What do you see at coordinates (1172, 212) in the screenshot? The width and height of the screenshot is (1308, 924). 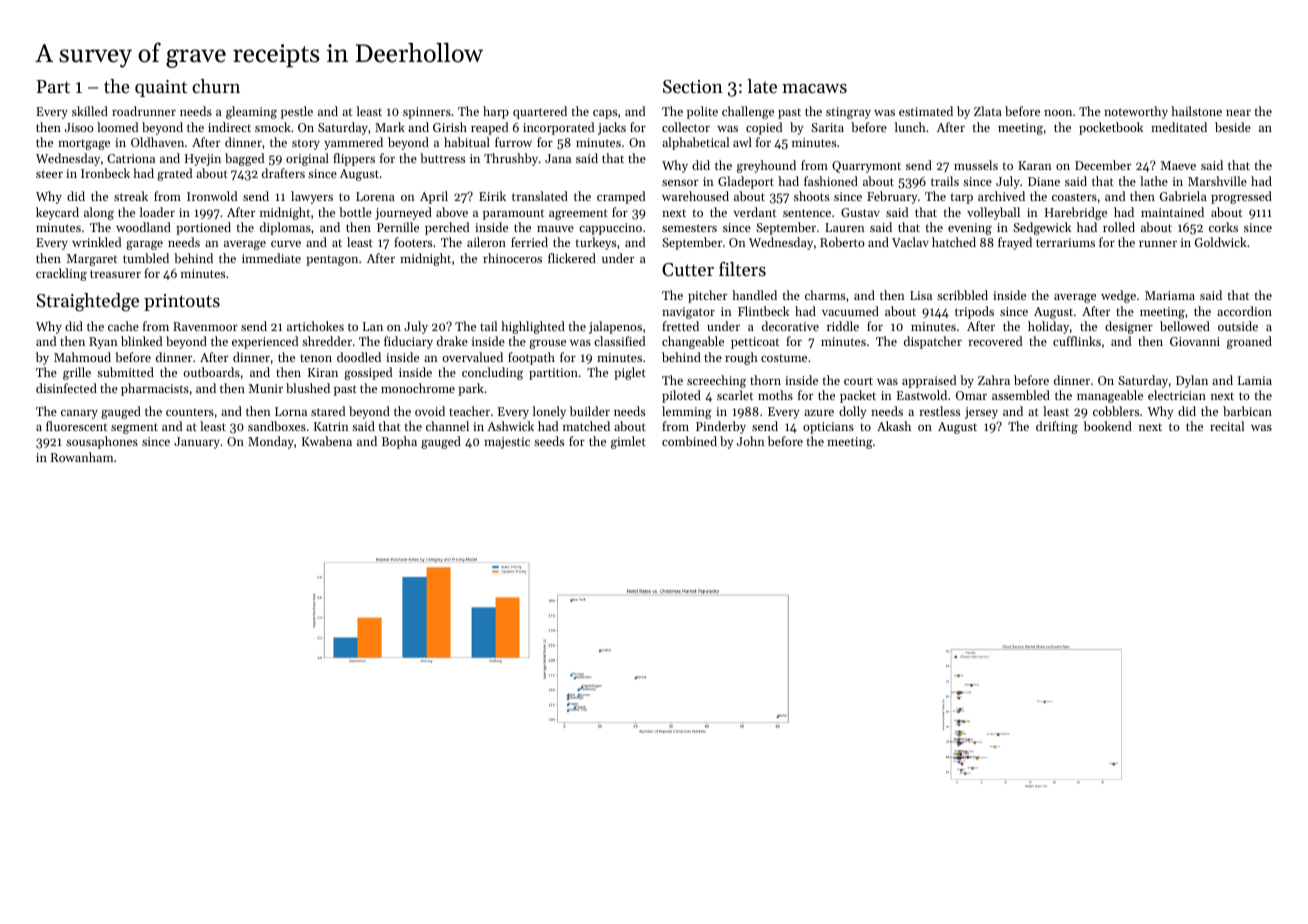 I see `maintained` at bounding box center [1172, 212].
